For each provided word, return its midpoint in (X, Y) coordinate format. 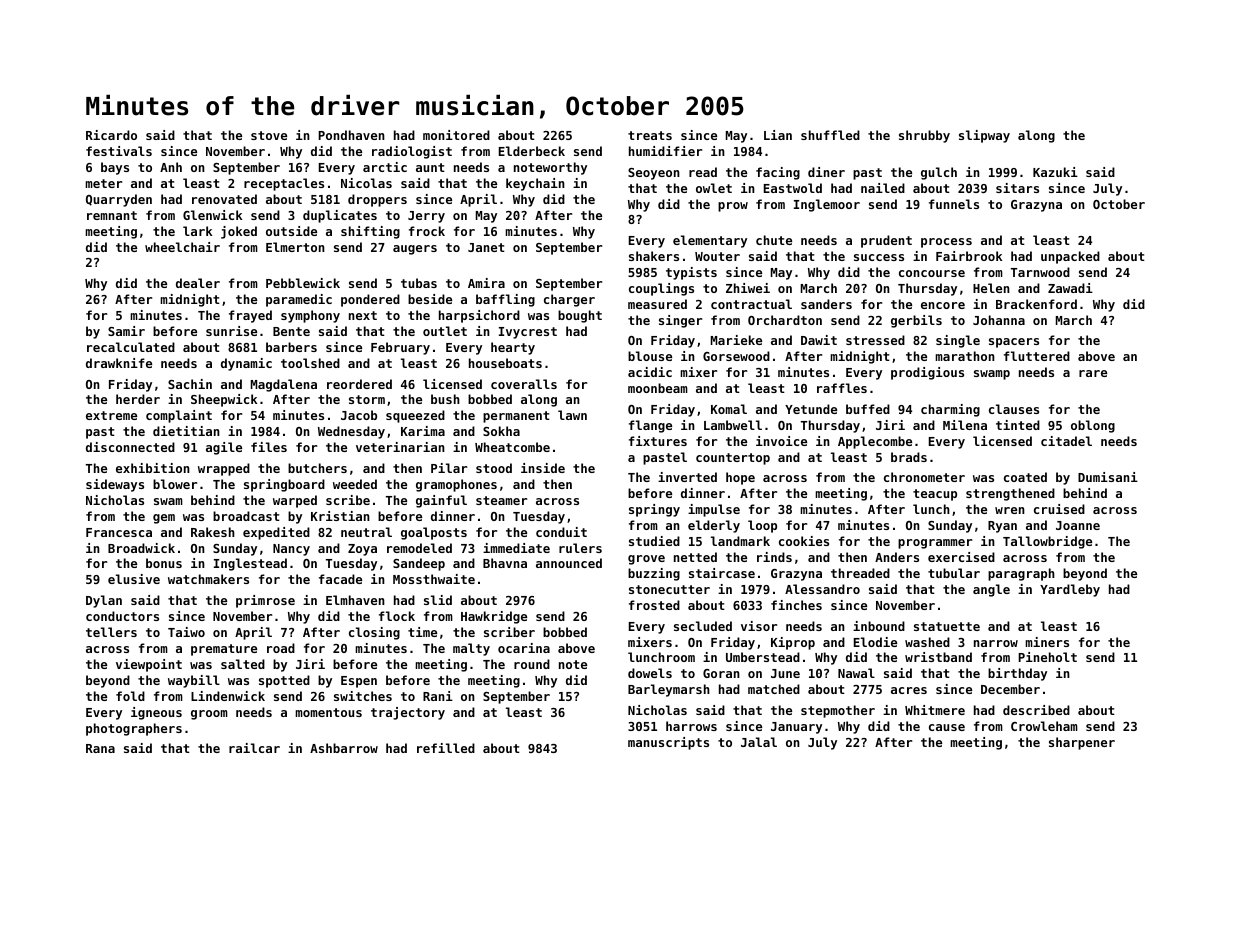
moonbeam (658, 388)
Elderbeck (532, 151)
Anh (171, 167)
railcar (254, 748)
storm (367, 399)
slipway (984, 136)
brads (909, 457)
